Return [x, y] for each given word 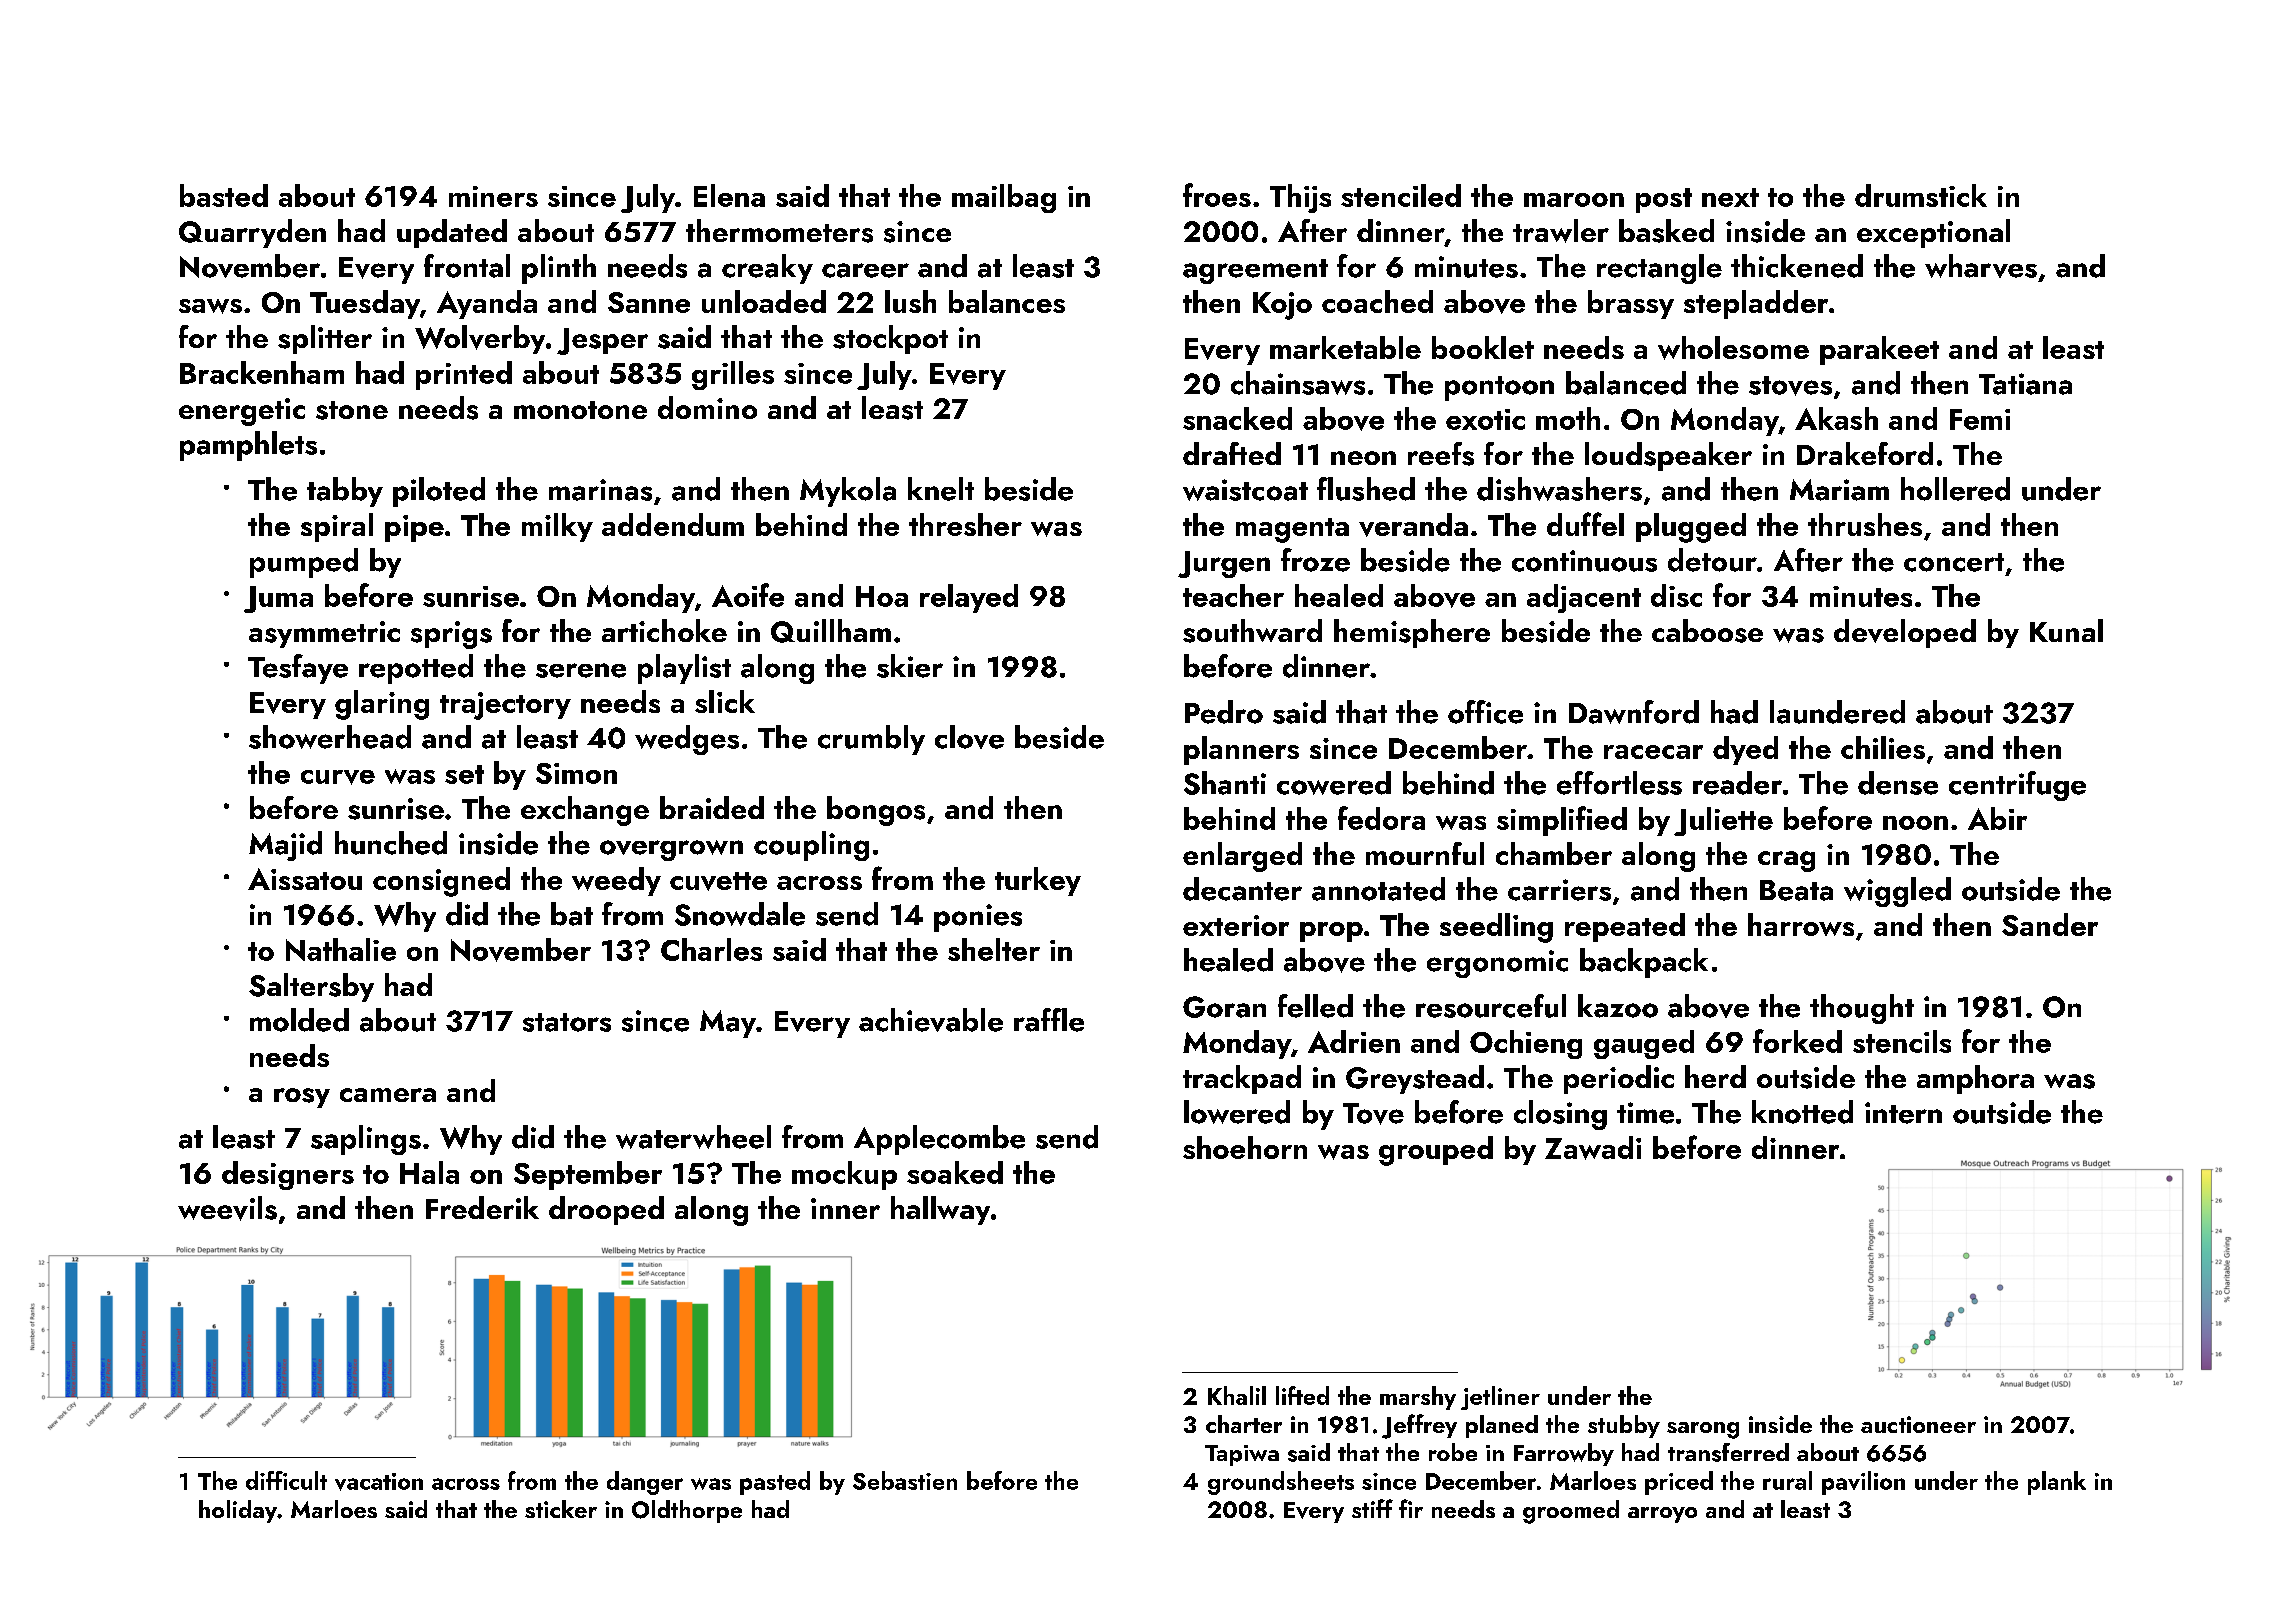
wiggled [1897, 892]
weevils [227, 1208]
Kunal [2066, 630]
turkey [1038, 881]
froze [1315, 560]
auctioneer [1918, 1424]
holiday [238, 1511]
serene [581, 670]
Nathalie [341, 949]
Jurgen [1224, 564]
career [865, 270]
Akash [1836, 418]
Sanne [649, 302]
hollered [1955, 489]
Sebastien [905, 1480]
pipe [414, 528]
